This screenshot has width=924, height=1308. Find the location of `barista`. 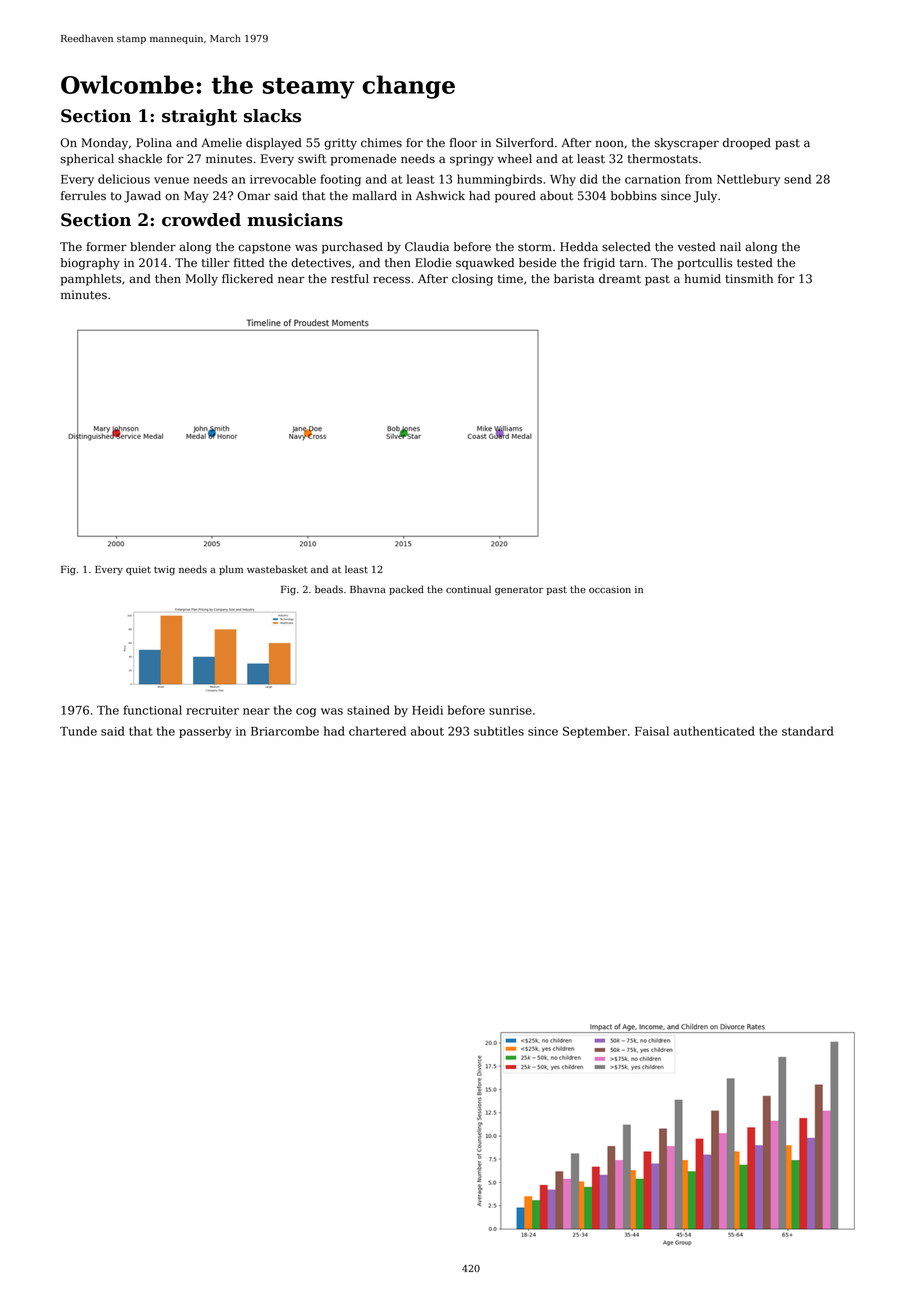

barista is located at coordinates (574, 279).
